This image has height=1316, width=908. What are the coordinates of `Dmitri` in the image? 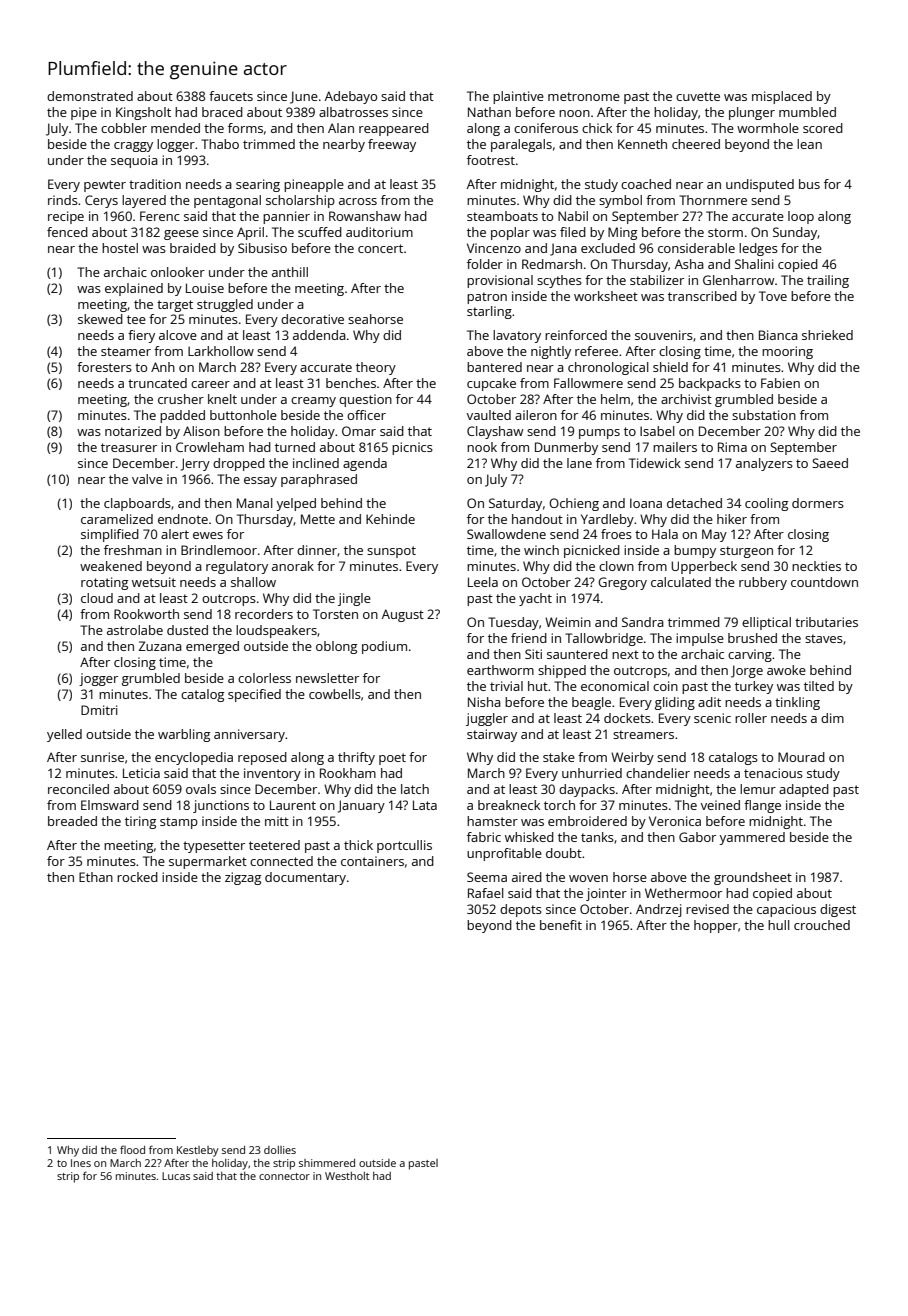 It's located at (99, 710).
